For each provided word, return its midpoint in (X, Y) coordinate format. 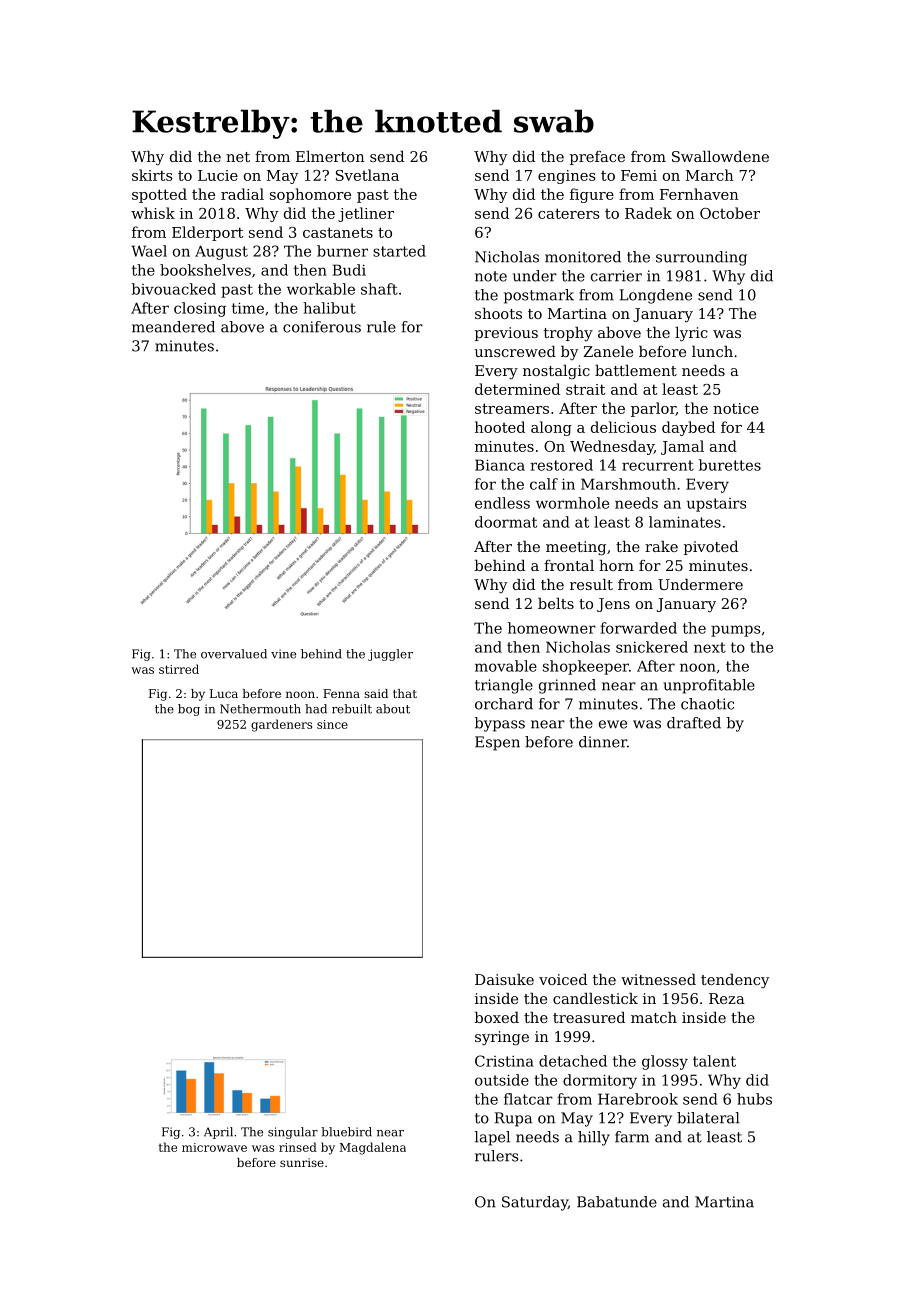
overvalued (234, 654)
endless (502, 503)
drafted (694, 723)
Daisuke (504, 979)
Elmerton (330, 156)
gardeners (281, 725)
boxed (496, 1017)
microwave (214, 1147)
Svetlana (367, 175)
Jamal (682, 447)
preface (597, 158)
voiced (563, 979)
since (332, 724)
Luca (224, 693)
